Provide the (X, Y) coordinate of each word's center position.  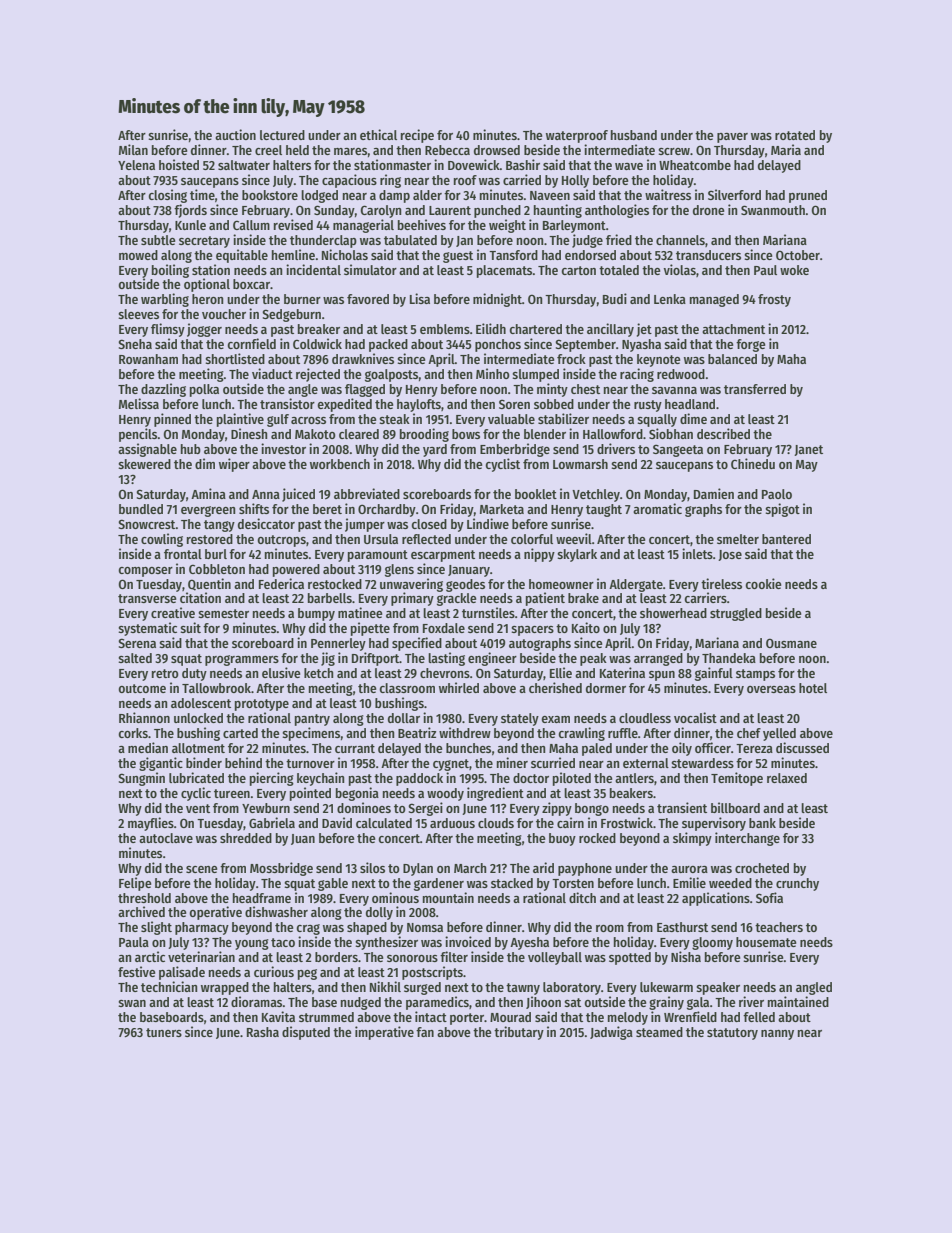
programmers (242, 660)
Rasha (263, 1032)
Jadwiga (611, 1033)
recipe (417, 136)
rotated (795, 135)
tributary (519, 1033)
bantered (786, 539)
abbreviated (367, 493)
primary (412, 599)
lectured (282, 135)
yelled (779, 734)
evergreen (208, 511)
